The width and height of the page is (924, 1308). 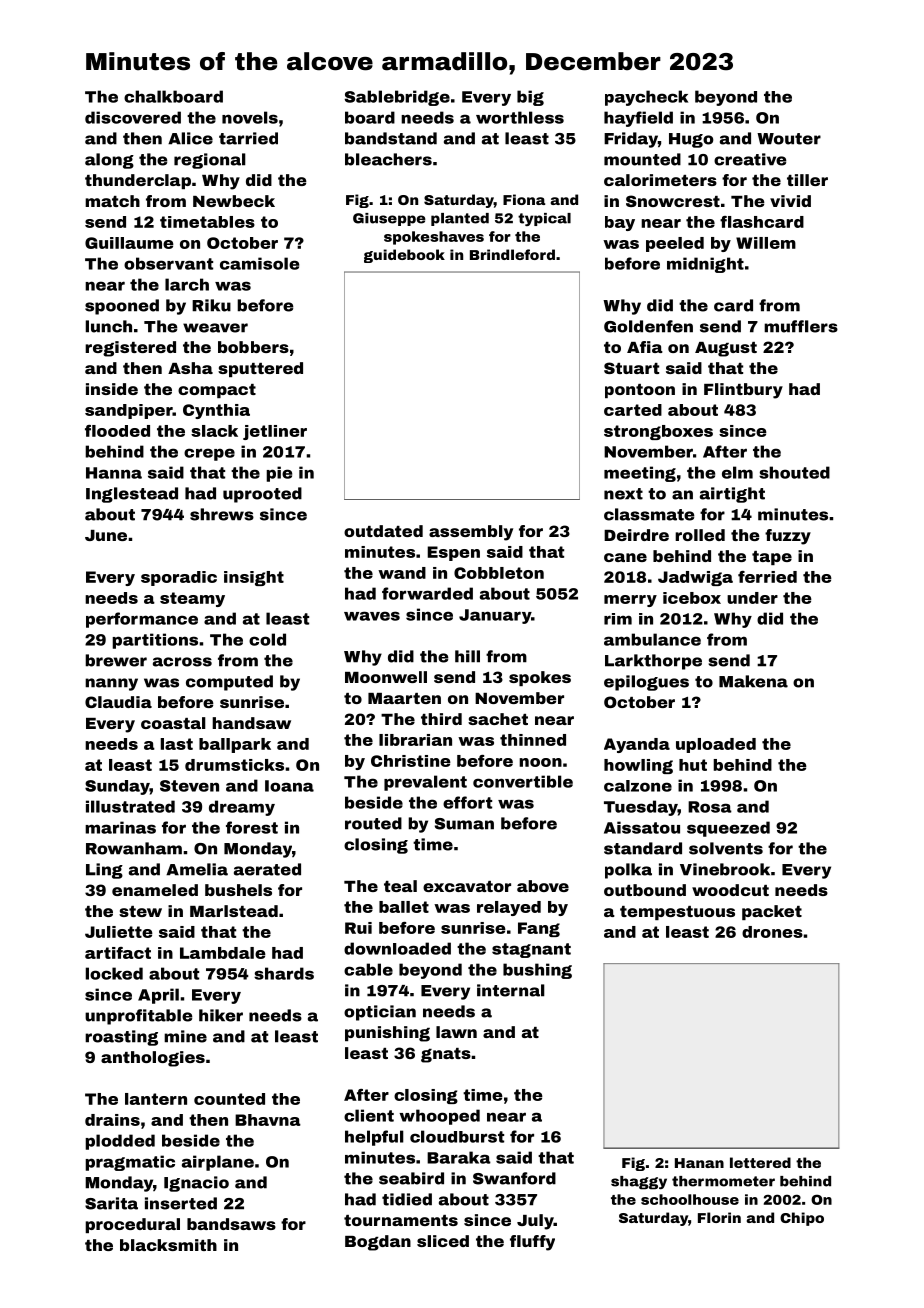 What do you see at coordinates (373, 823) in the page?
I see `routed` at bounding box center [373, 823].
